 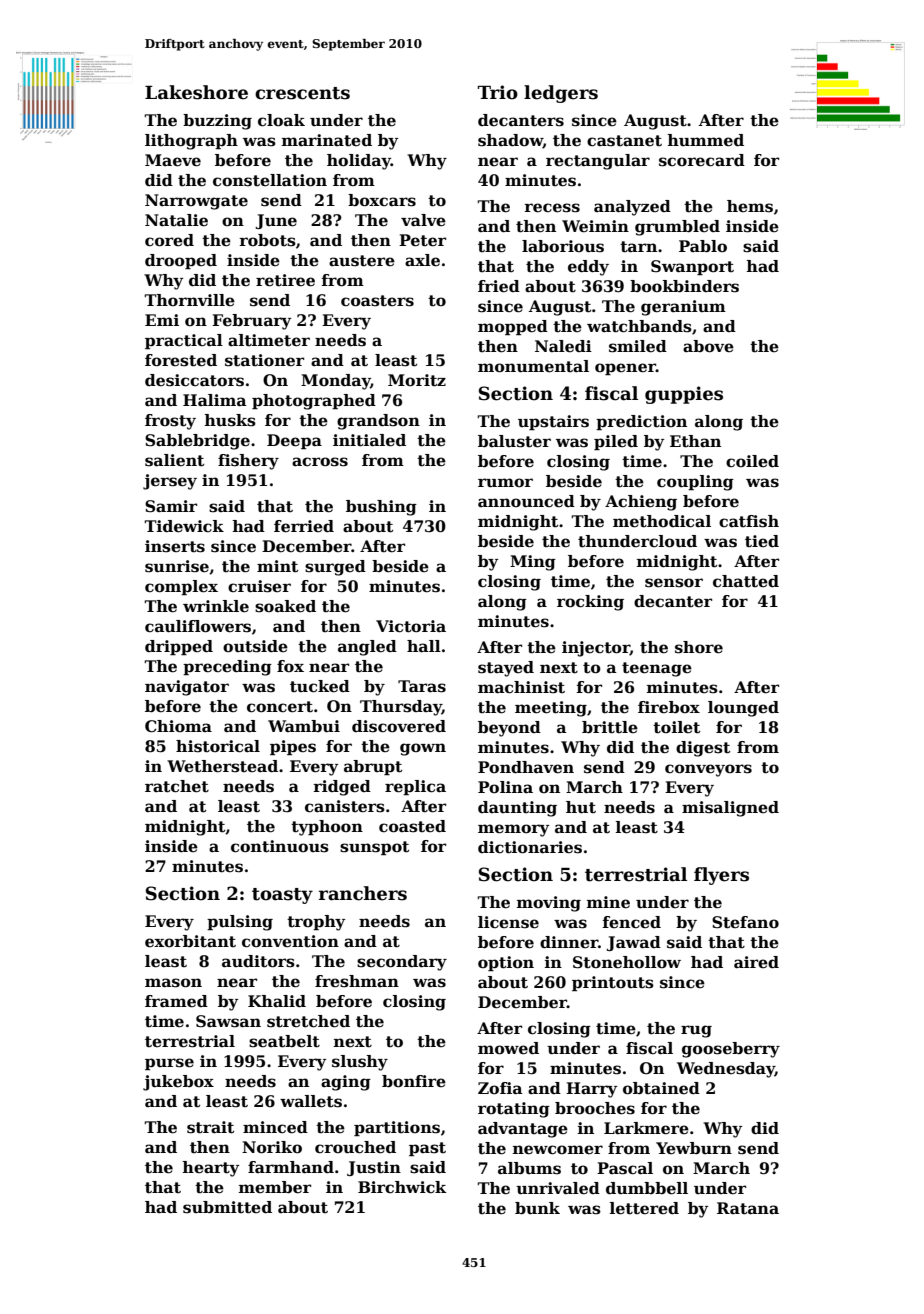 What do you see at coordinates (181, 360) in the screenshot?
I see `forested` at bounding box center [181, 360].
